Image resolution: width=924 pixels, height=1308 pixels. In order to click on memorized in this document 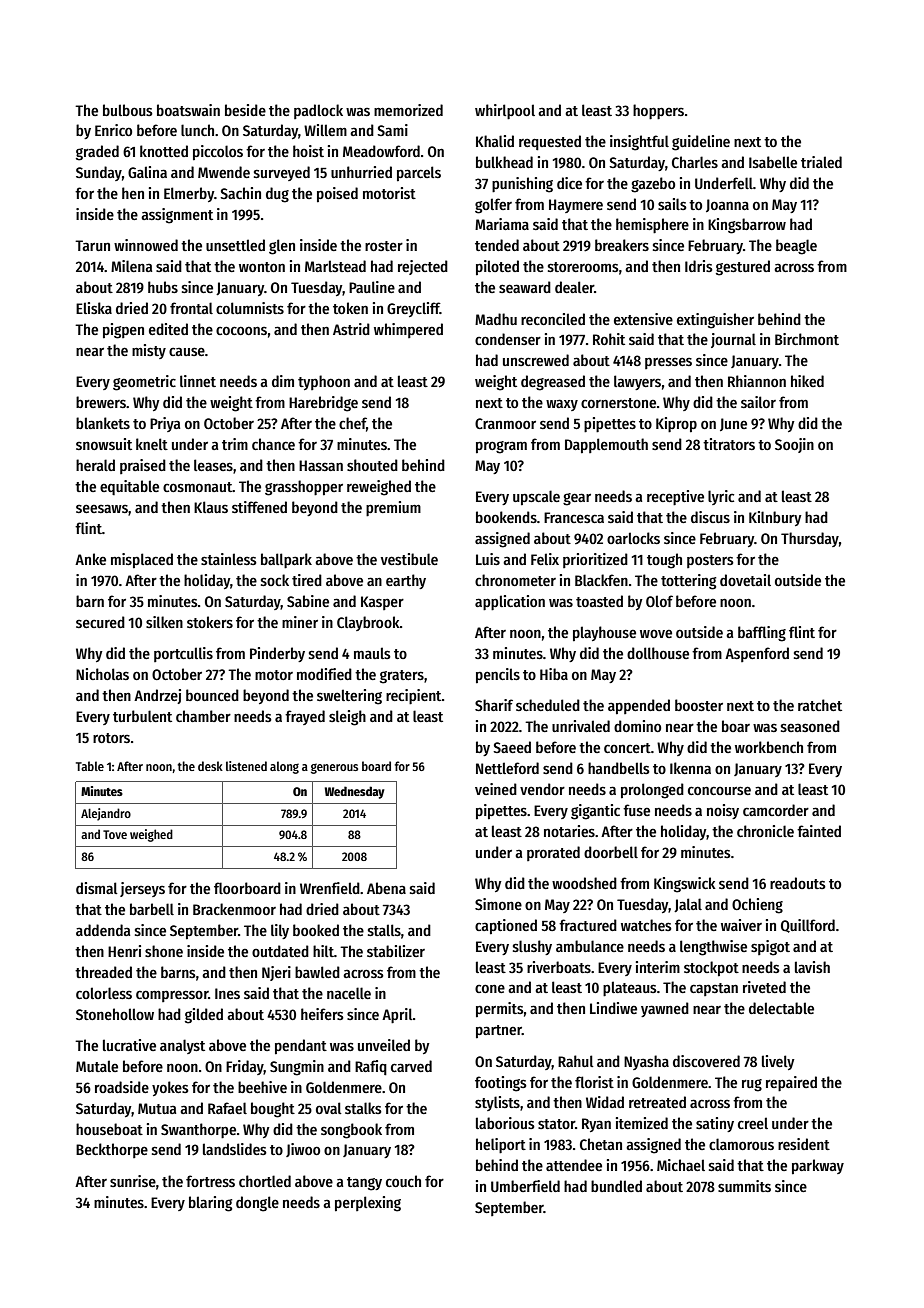, I will do `click(408, 110)`.
